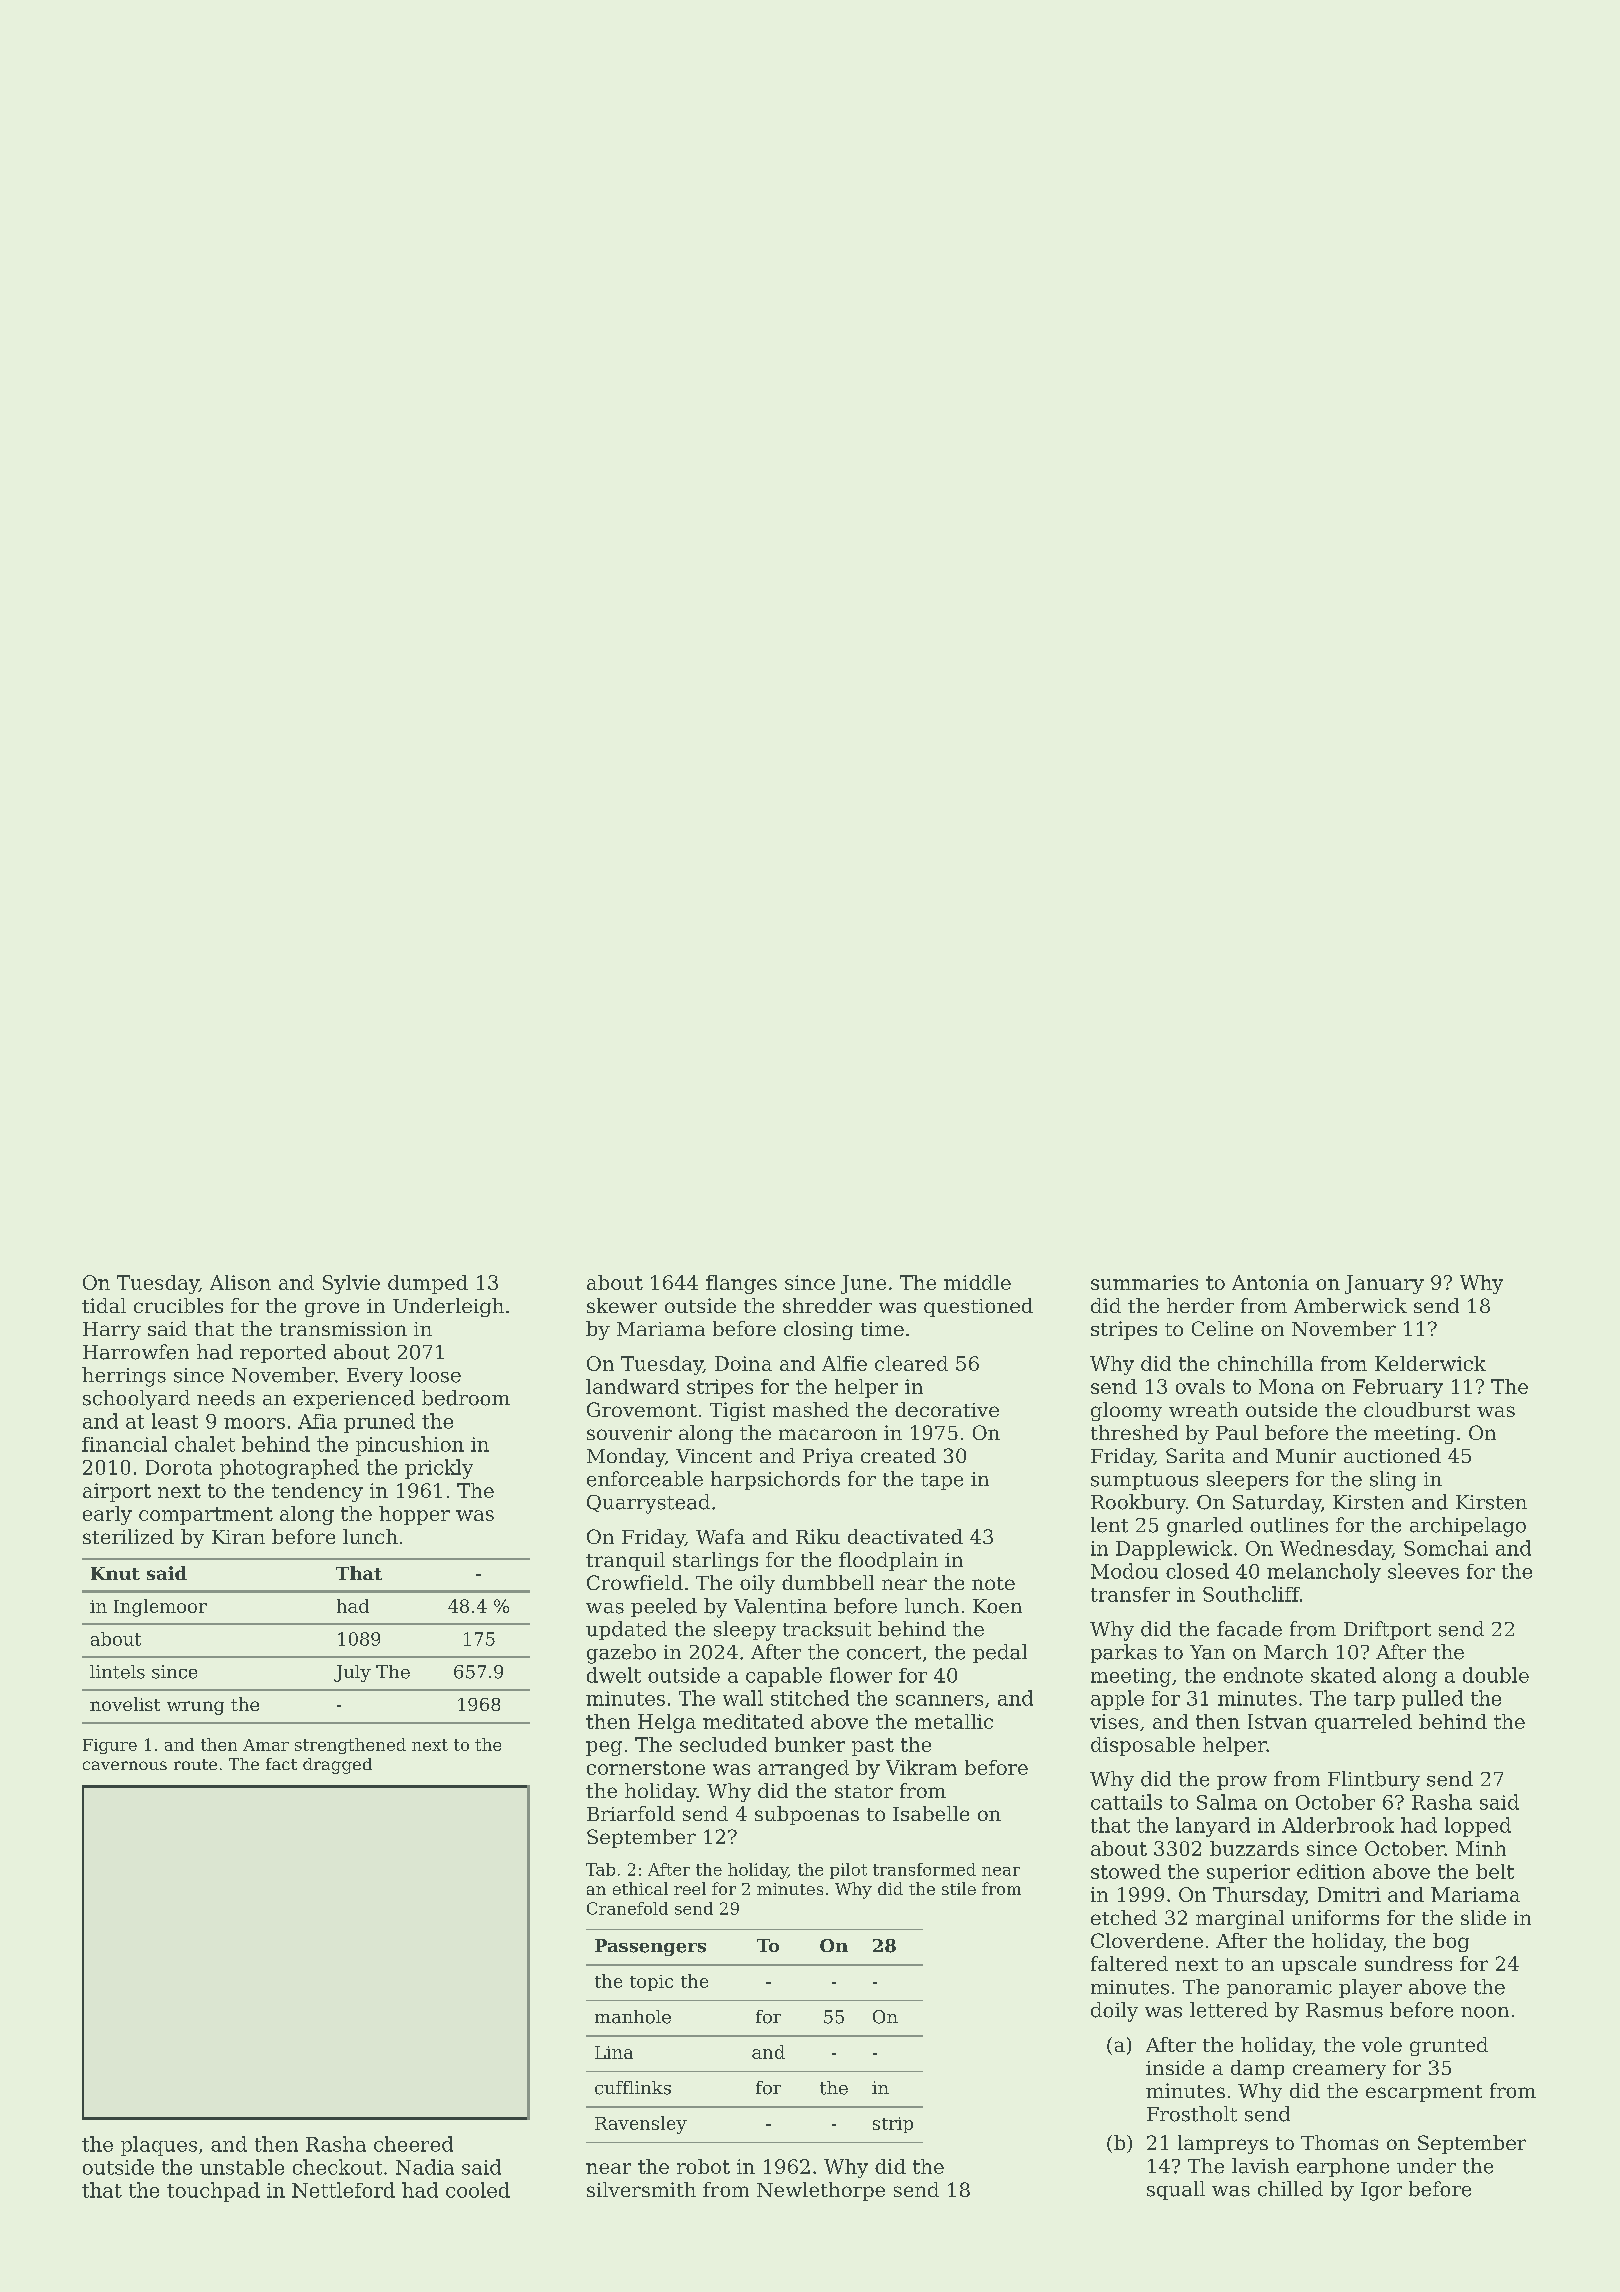 The width and height of the screenshot is (1620, 2292). Describe the element at coordinates (911, 1363) in the screenshot. I see `cleared` at that location.
